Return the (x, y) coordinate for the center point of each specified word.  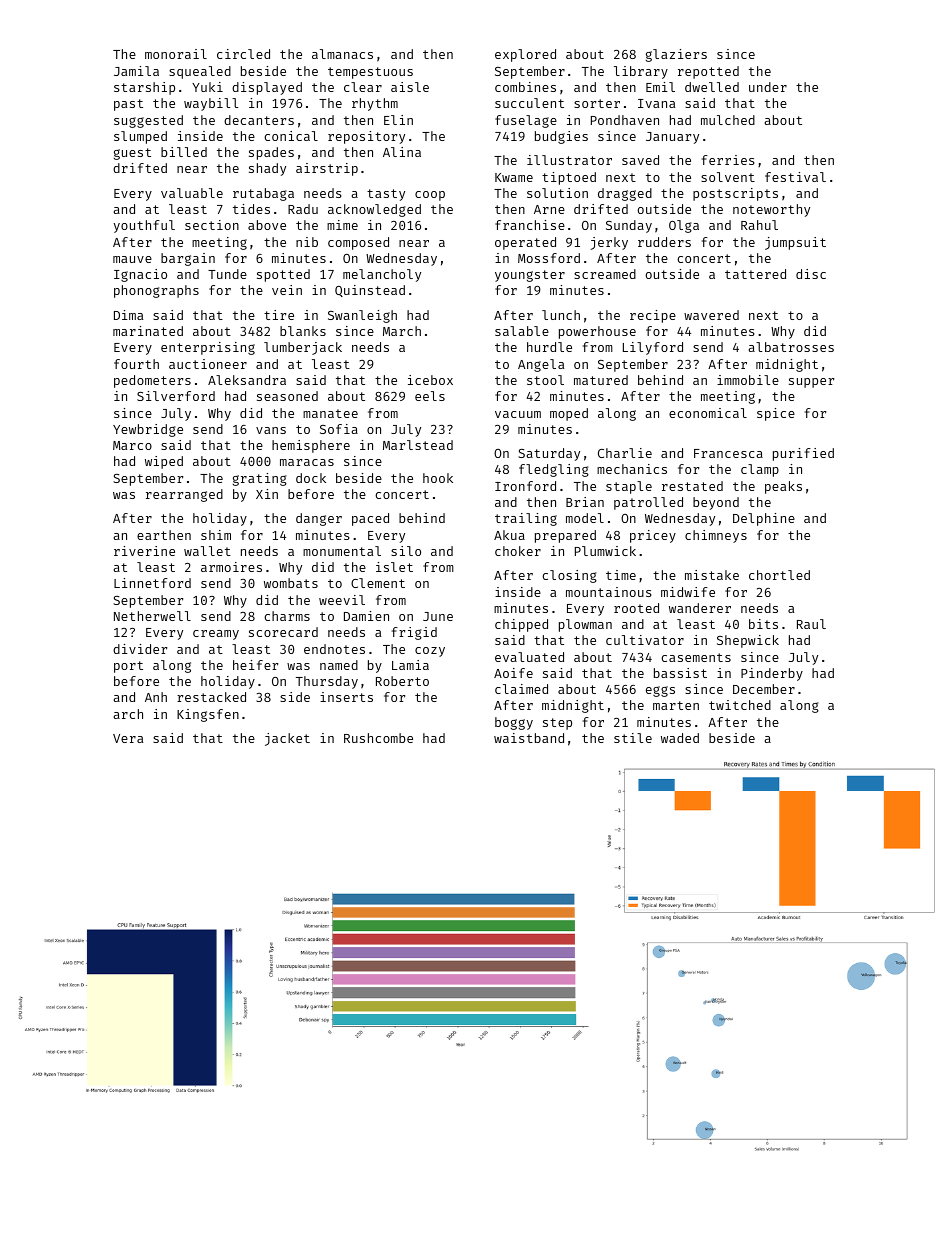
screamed (605, 274)
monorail (176, 54)
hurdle (549, 347)
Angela (541, 365)
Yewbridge (148, 430)
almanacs (342, 54)
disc (811, 274)
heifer (255, 665)
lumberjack (303, 348)
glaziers (676, 55)
